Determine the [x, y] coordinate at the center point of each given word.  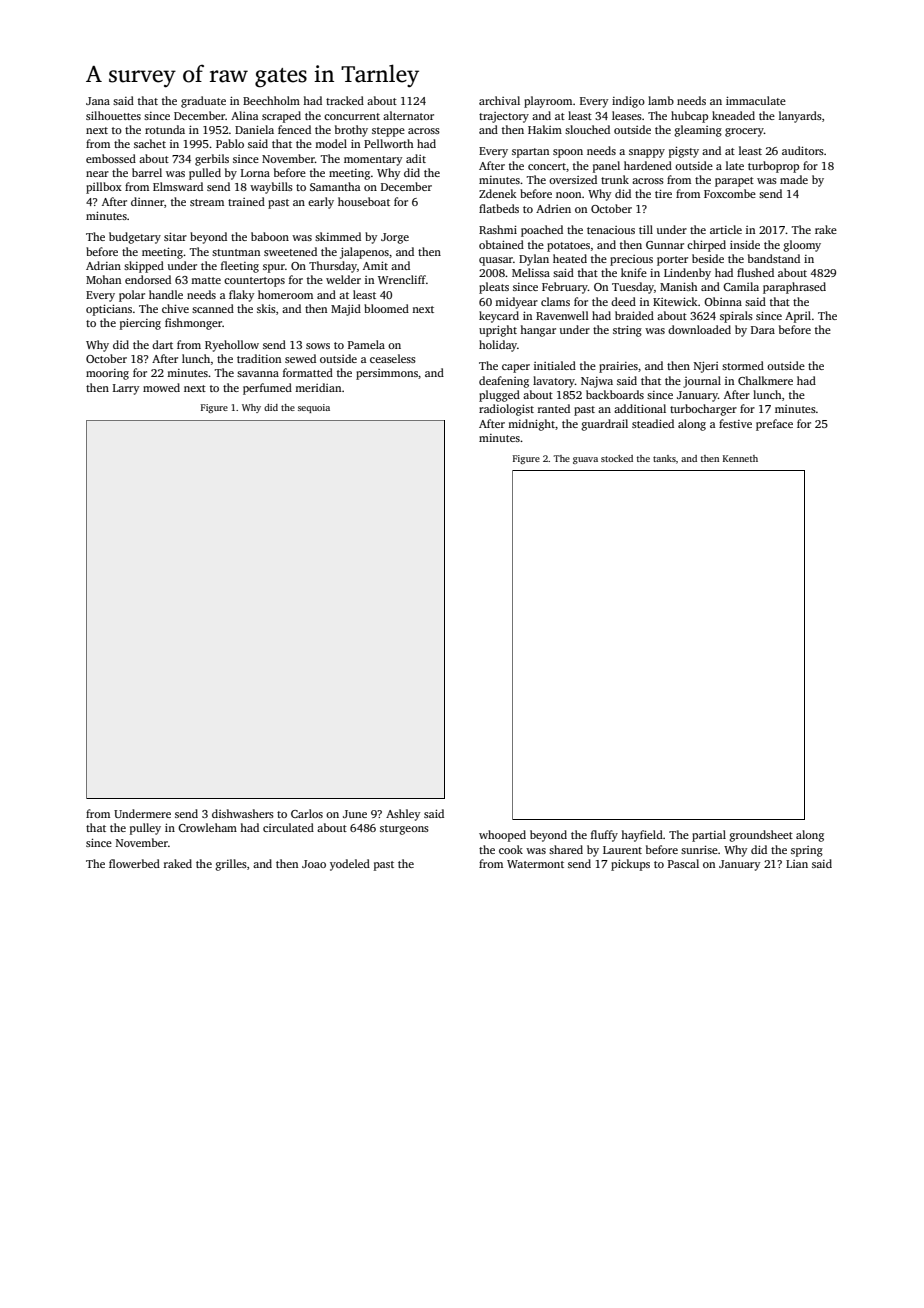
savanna [258, 374]
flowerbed [134, 863]
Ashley [403, 815]
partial [709, 836]
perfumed [267, 389]
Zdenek [498, 193]
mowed [161, 387]
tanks [664, 458]
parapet [734, 182]
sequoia [314, 408]
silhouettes [113, 115]
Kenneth [740, 458]
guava [585, 460]
